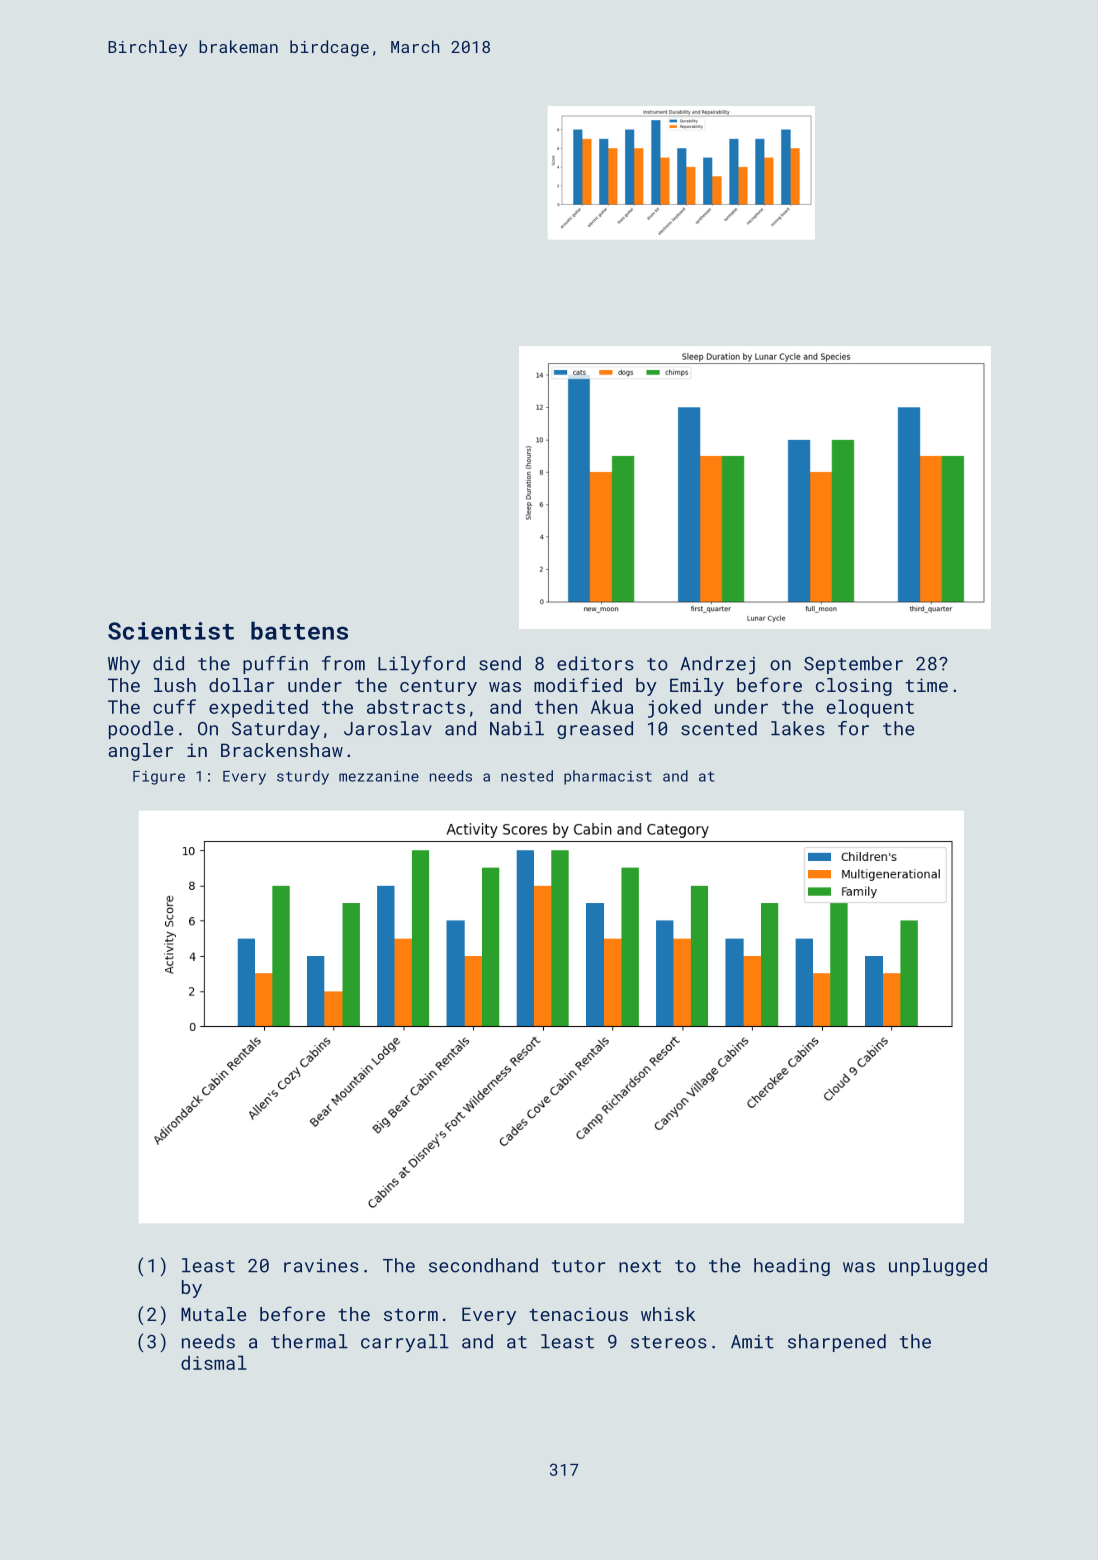 Image resolution: width=1098 pixels, height=1560 pixels. I want to click on mezzanine, so click(379, 776).
